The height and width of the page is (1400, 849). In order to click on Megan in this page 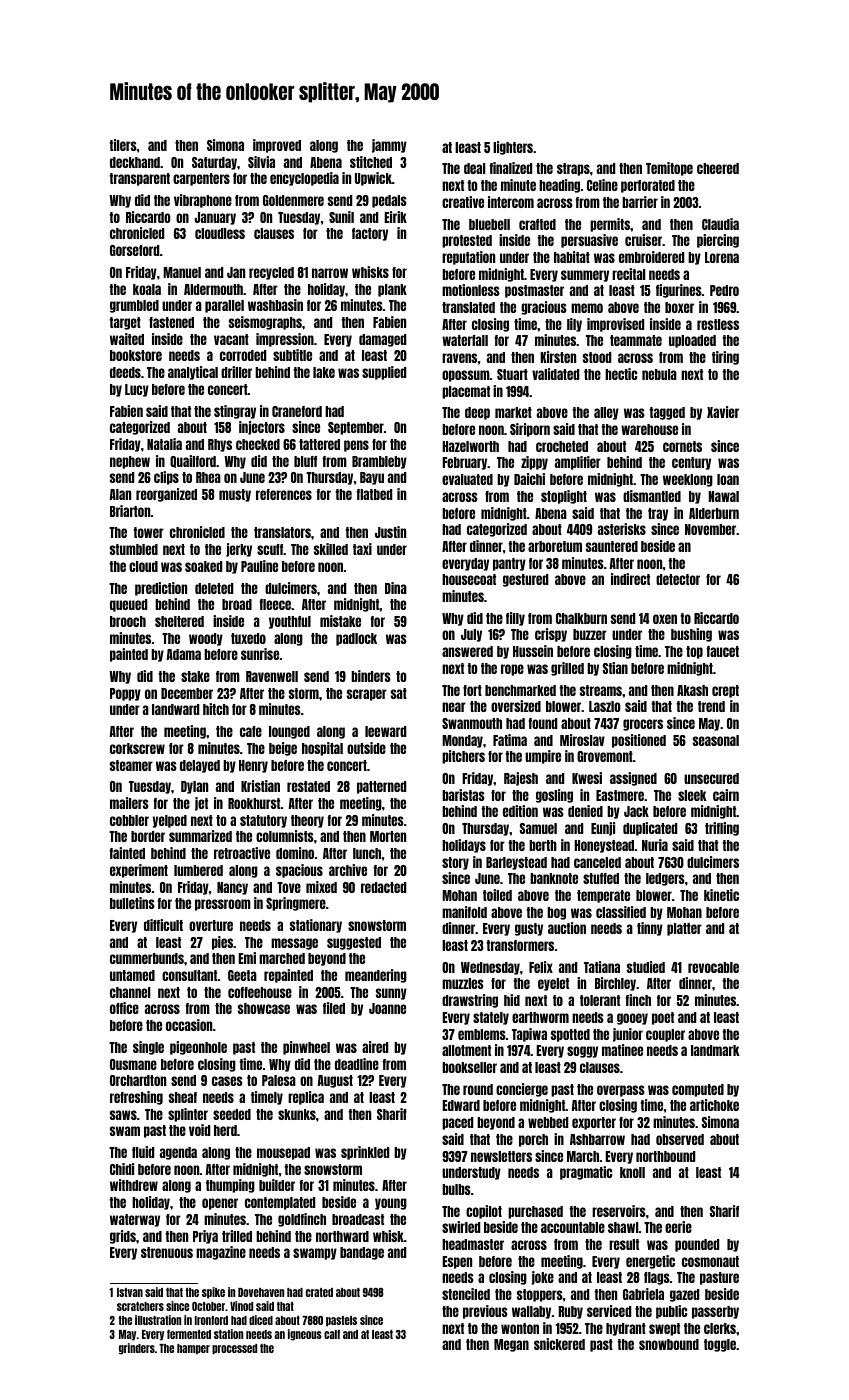, I will do `click(511, 1345)`.
